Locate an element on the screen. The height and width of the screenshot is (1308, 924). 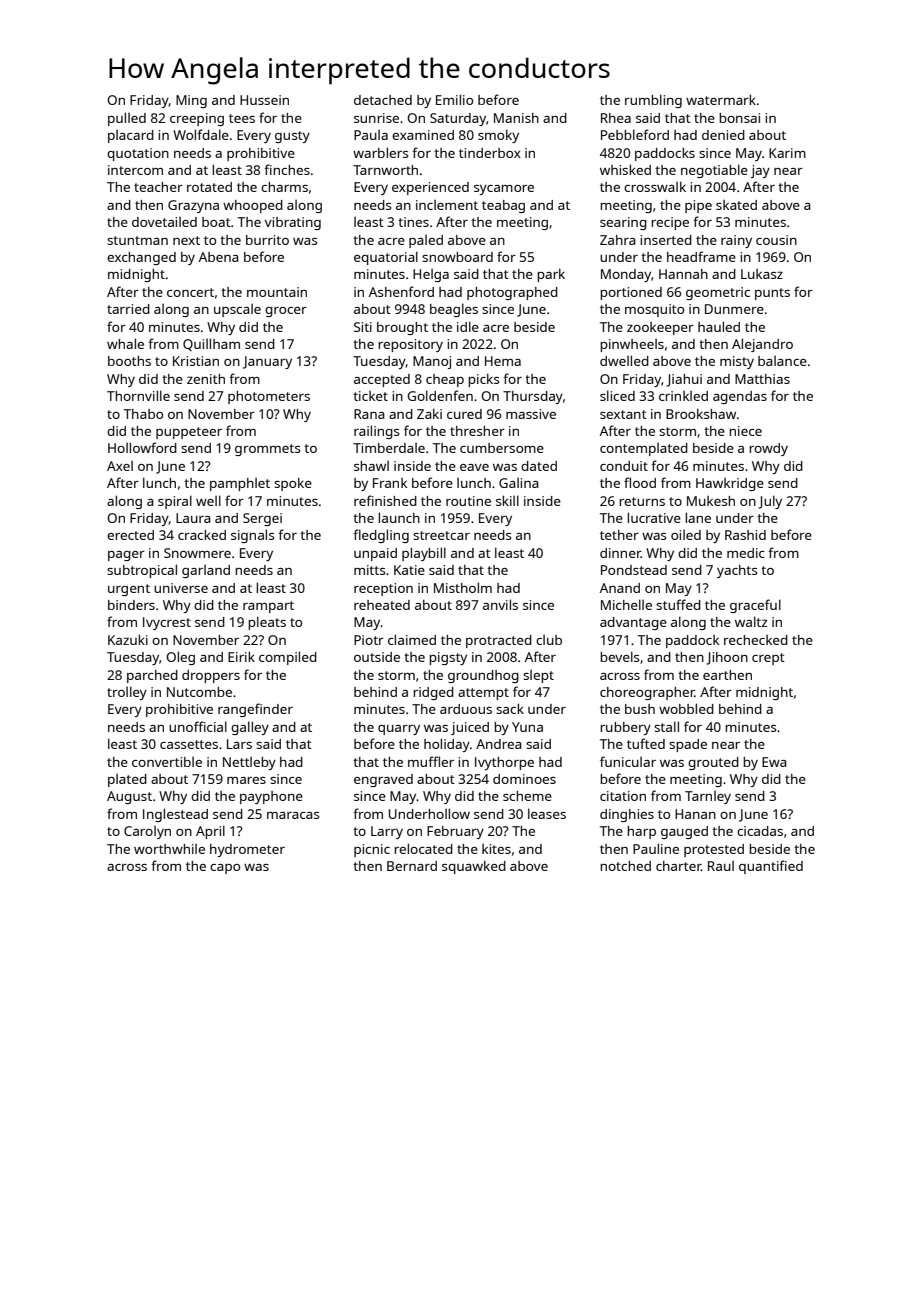
Laura is located at coordinates (193, 518).
